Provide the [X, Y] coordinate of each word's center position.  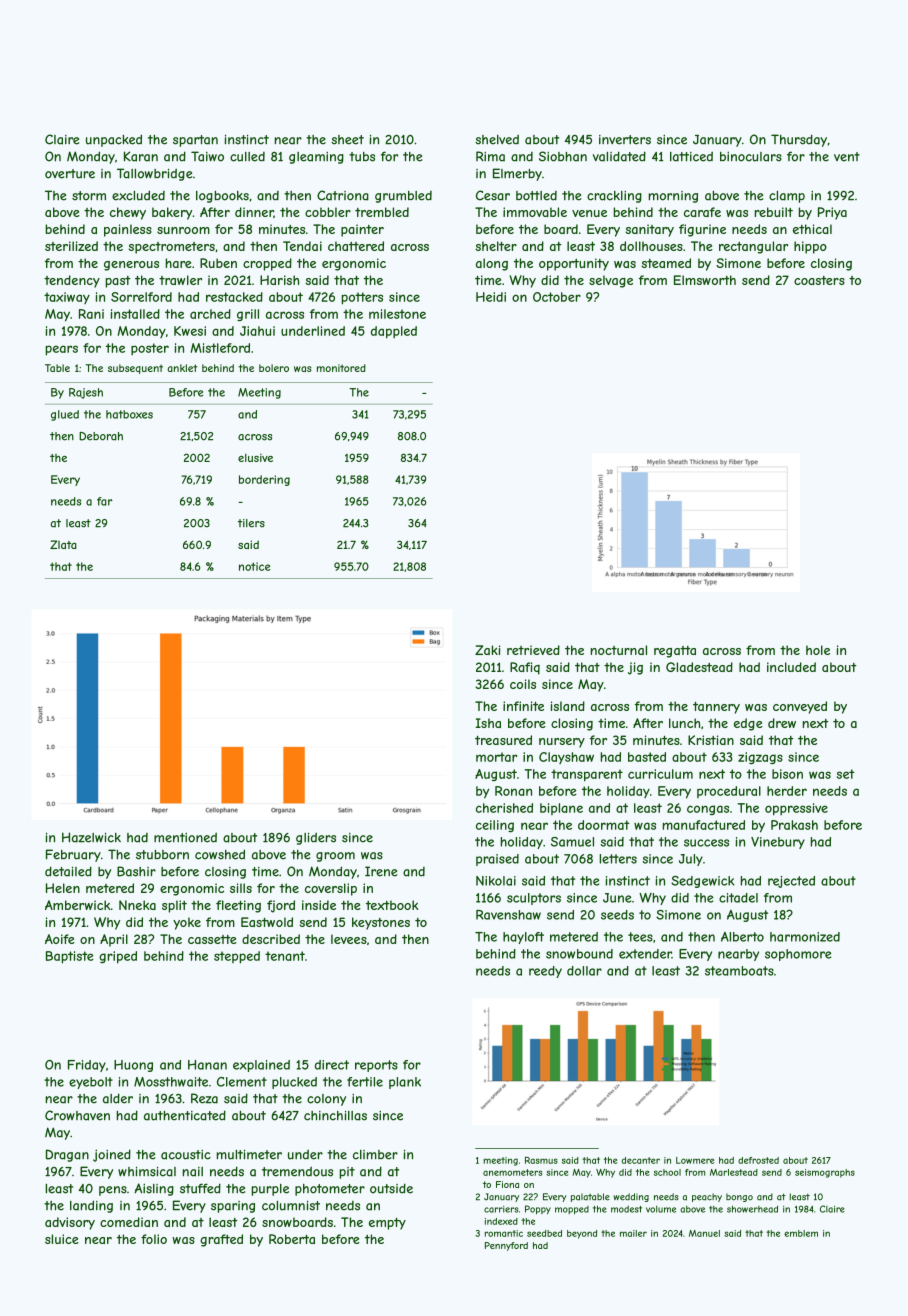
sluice [62, 1239]
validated [619, 156]
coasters [819, 280]
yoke [187, 923]
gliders [316, 838]
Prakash [794, 825]
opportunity [574, 264]
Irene [381, 871]
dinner [254, 212]
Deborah [101, 436]
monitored [341, 368]
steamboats [739, 971]
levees [349, 939]
